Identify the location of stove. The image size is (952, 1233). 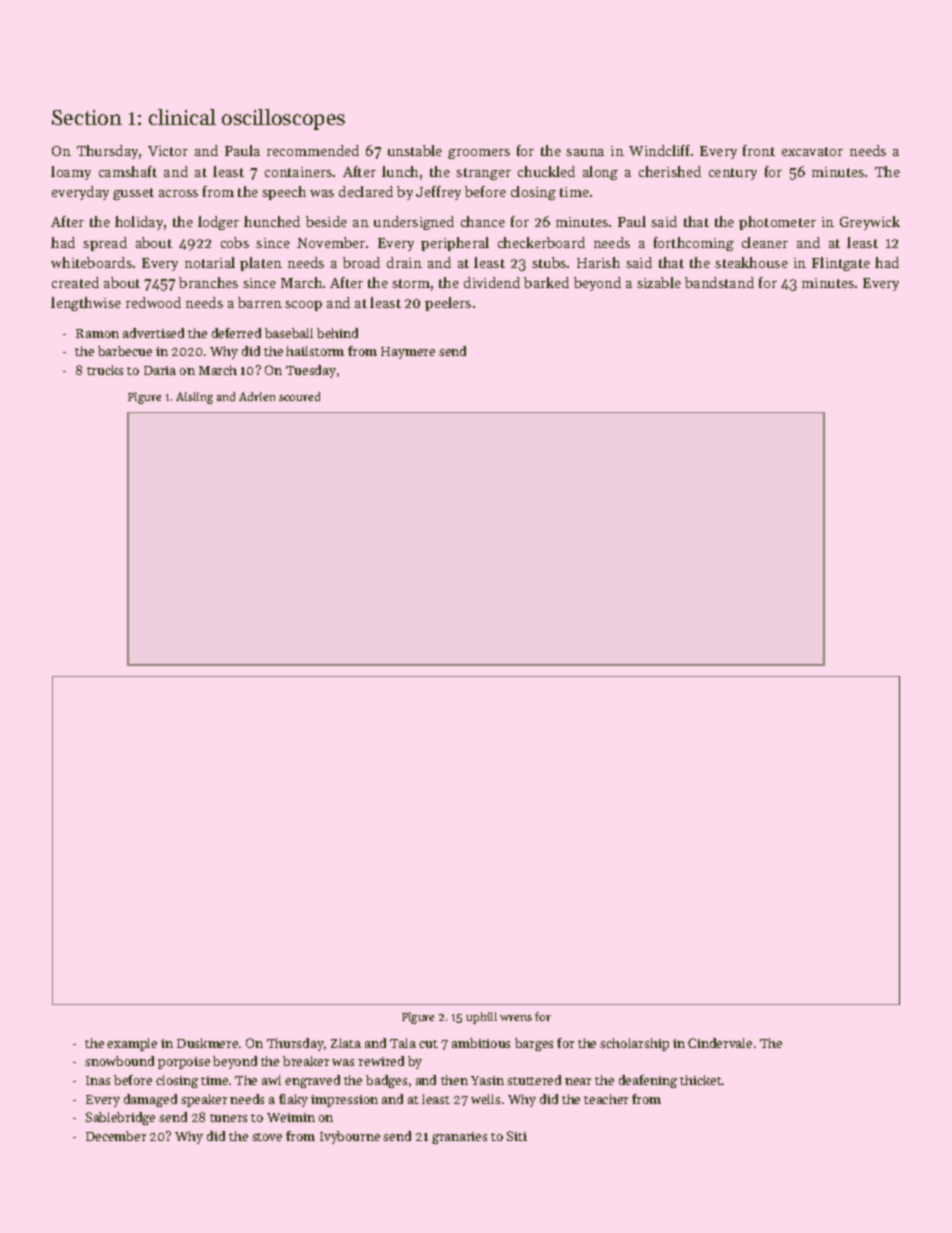
(267, 1137).
